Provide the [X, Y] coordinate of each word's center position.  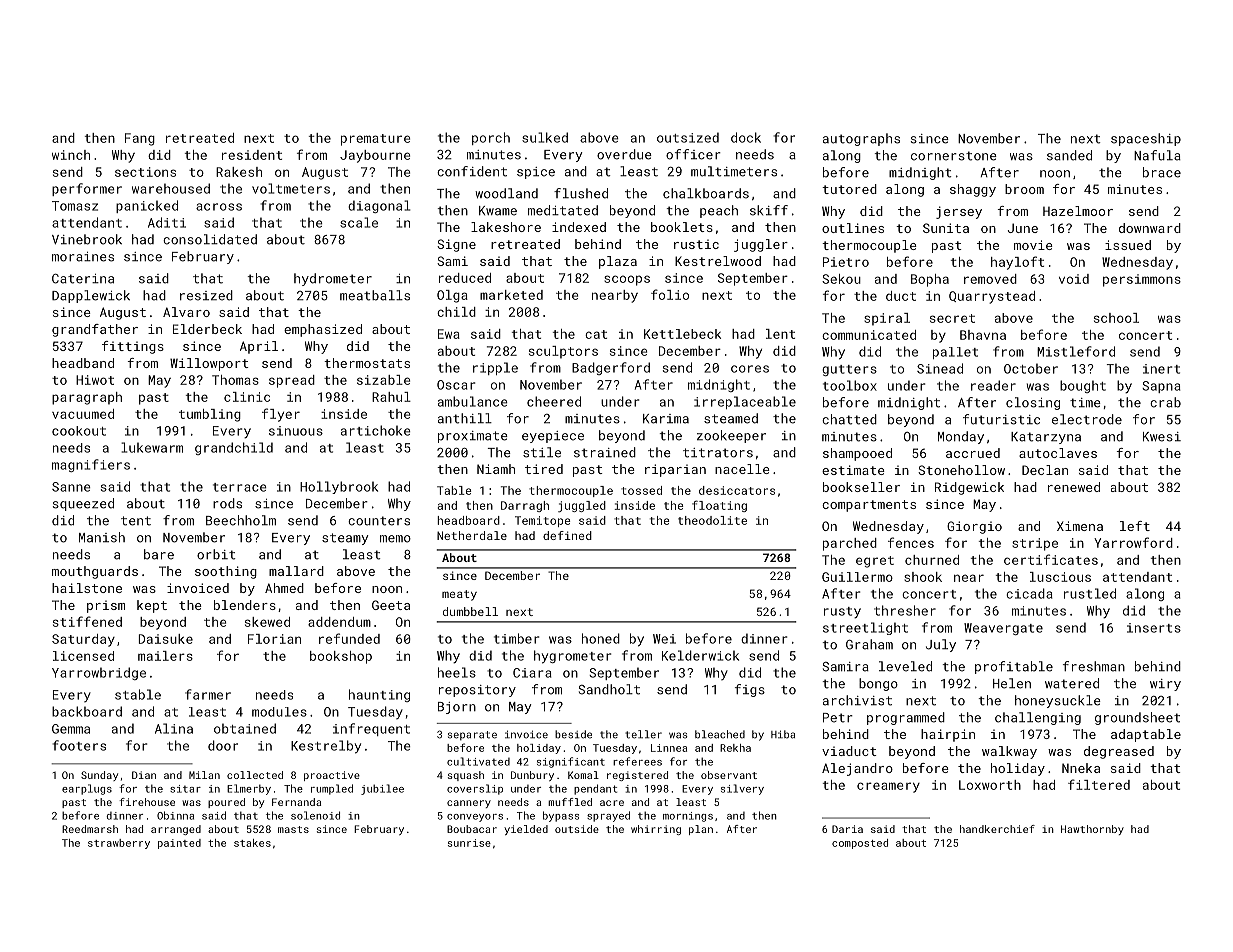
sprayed [608, 816]
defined [567, 535]
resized [206, 295]
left [1135, 526]
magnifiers [91, 465]
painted [179, 844]
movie [1033, 245]
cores [750, 369]
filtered [1099, 784]
